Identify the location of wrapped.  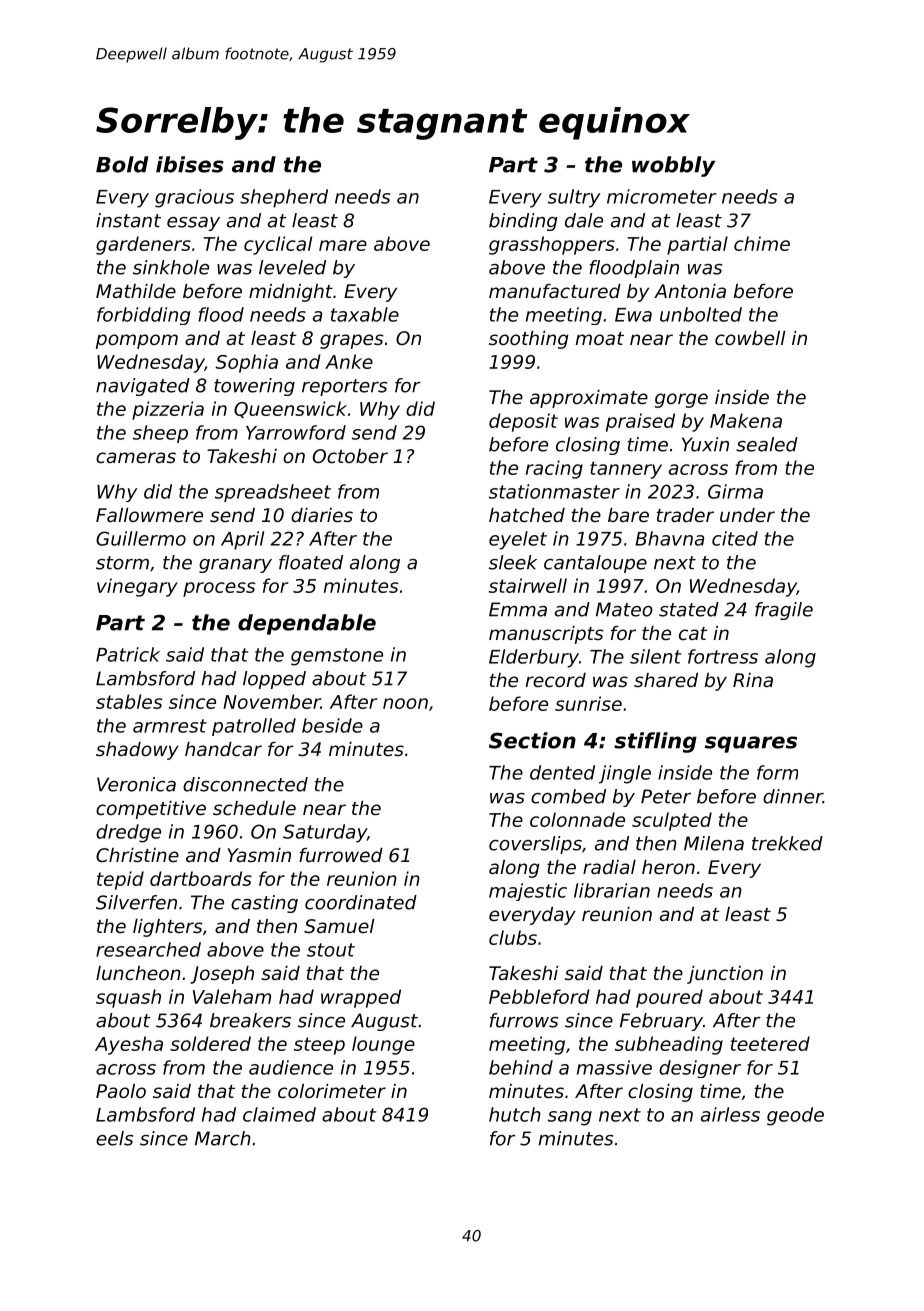
(361, 998).
